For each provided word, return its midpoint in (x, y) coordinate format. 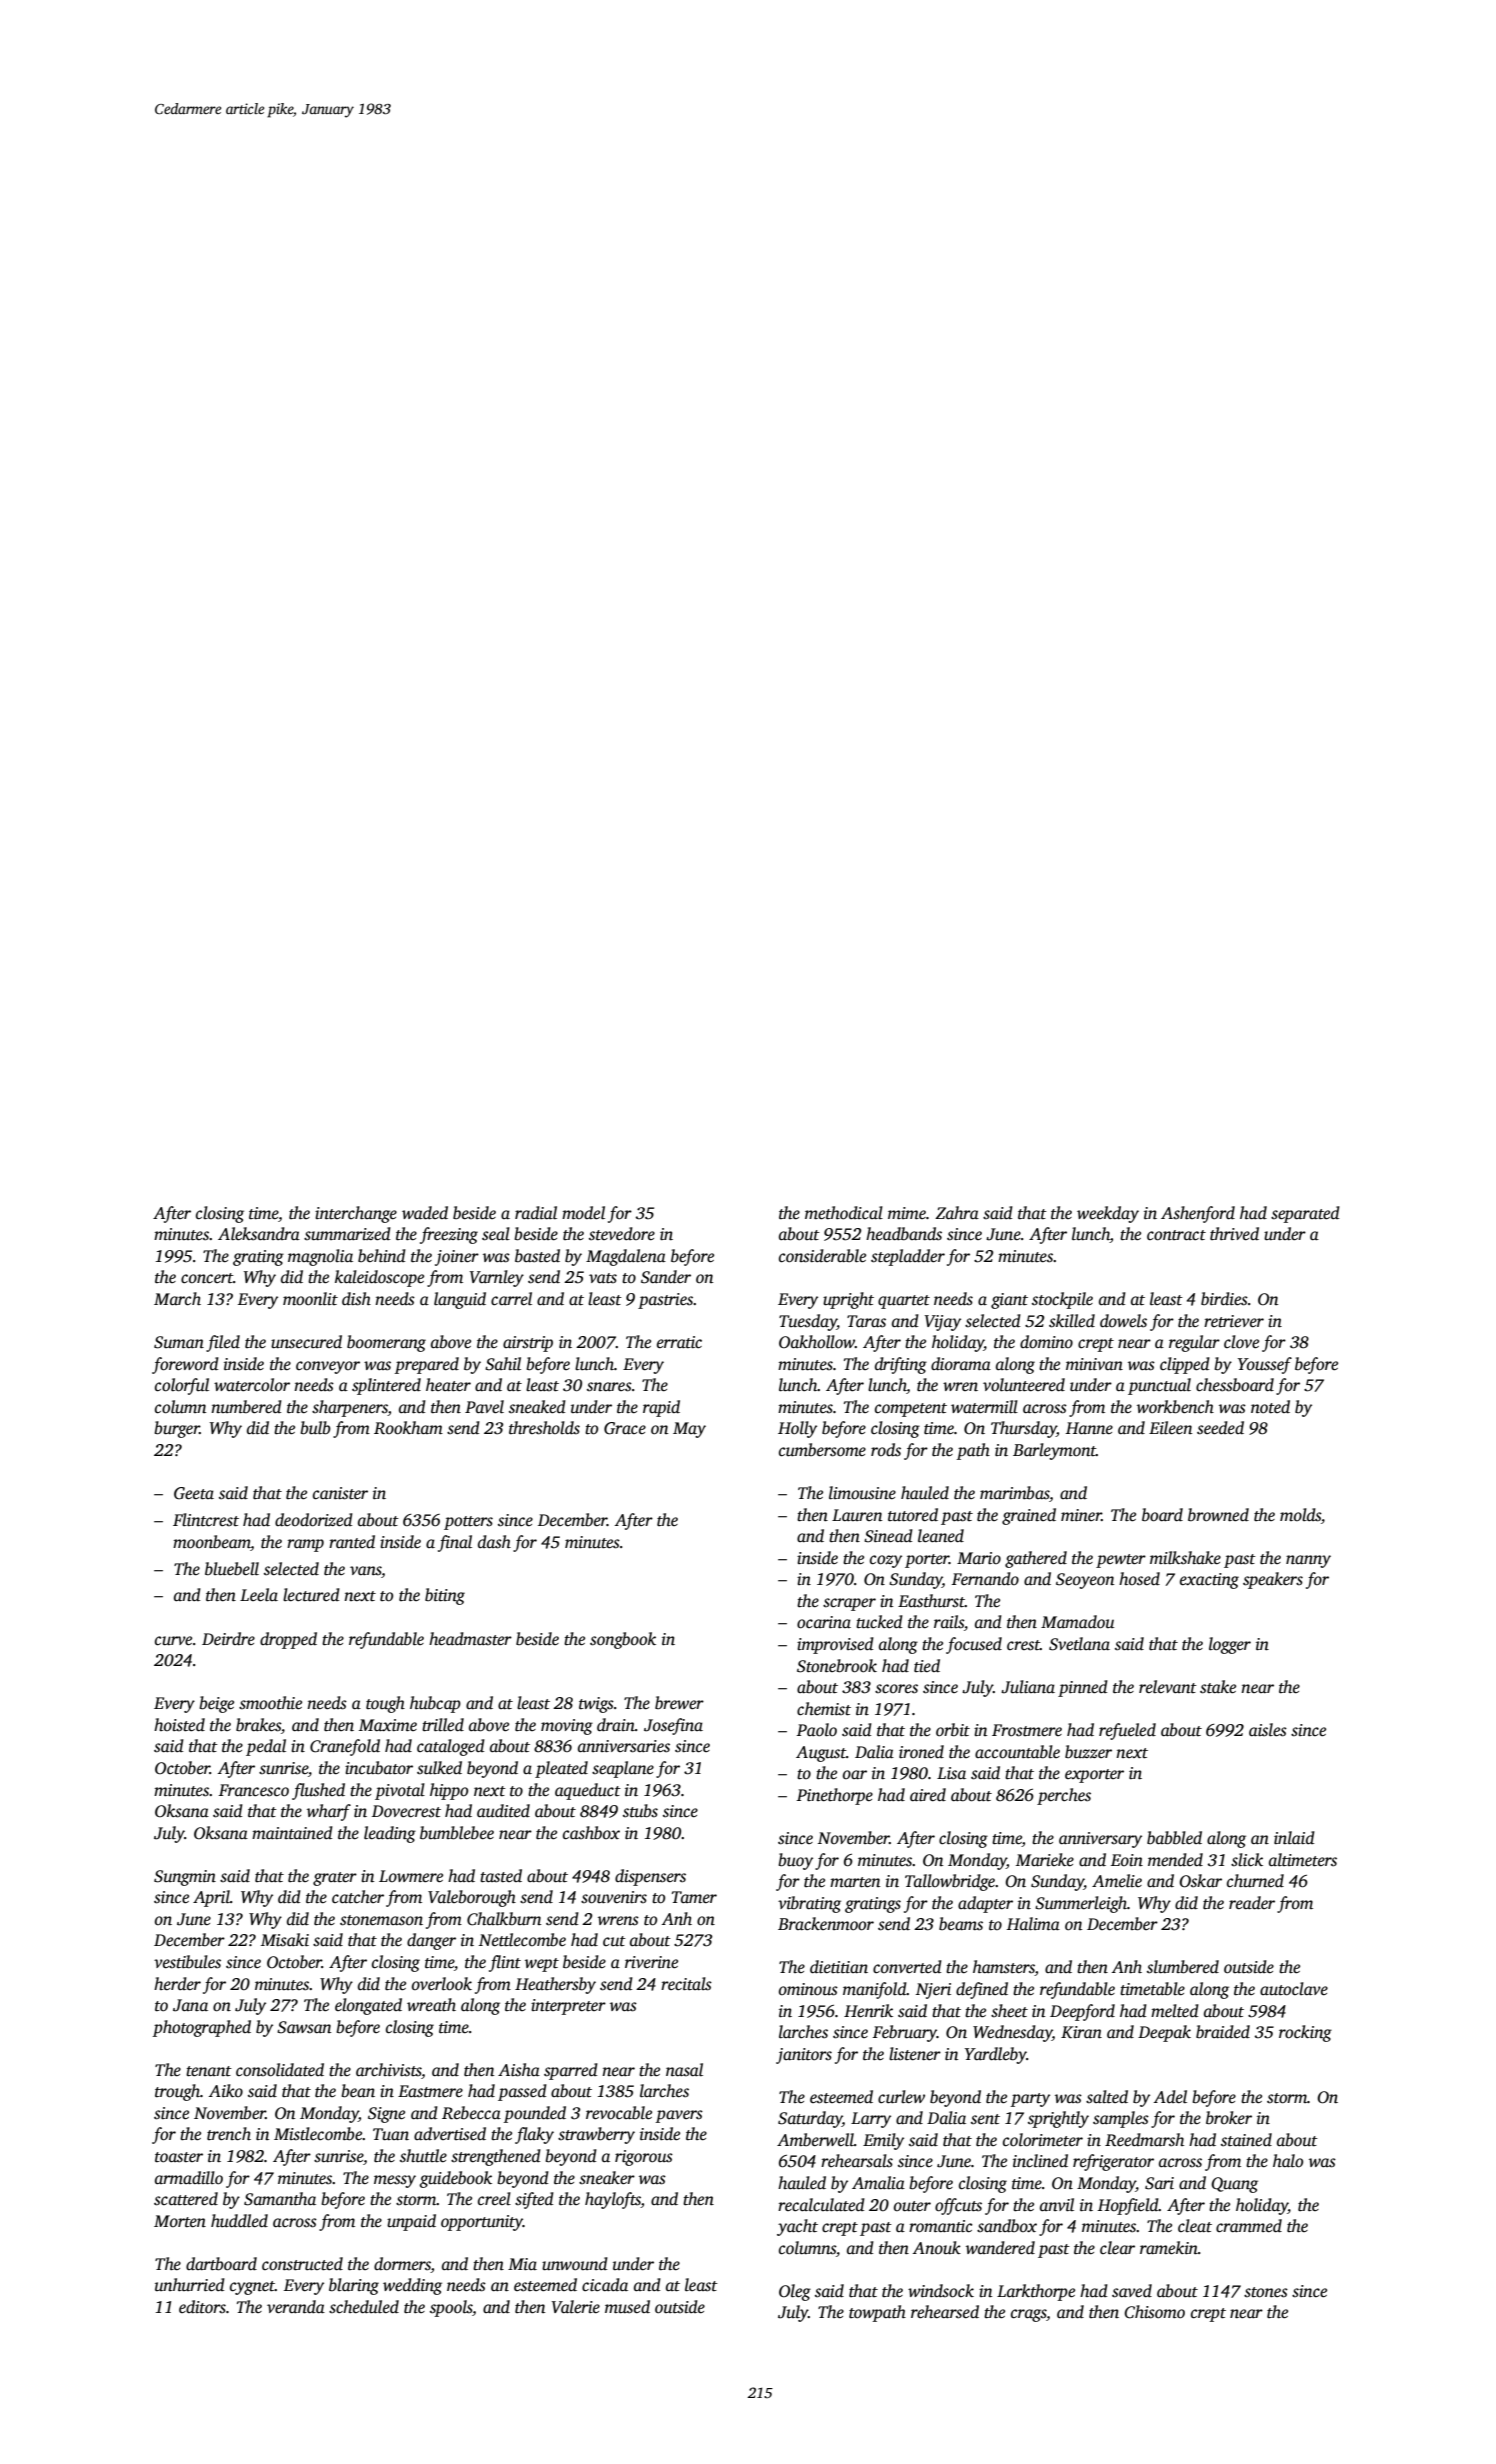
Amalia (878, 2182)
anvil (1057, 2204)
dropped (288, 1640)
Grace (625, 1428)
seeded (1220, 1428)
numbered (246, 1407)
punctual (1159, 1386)
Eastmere (430, 2091)
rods (886, 1450)
